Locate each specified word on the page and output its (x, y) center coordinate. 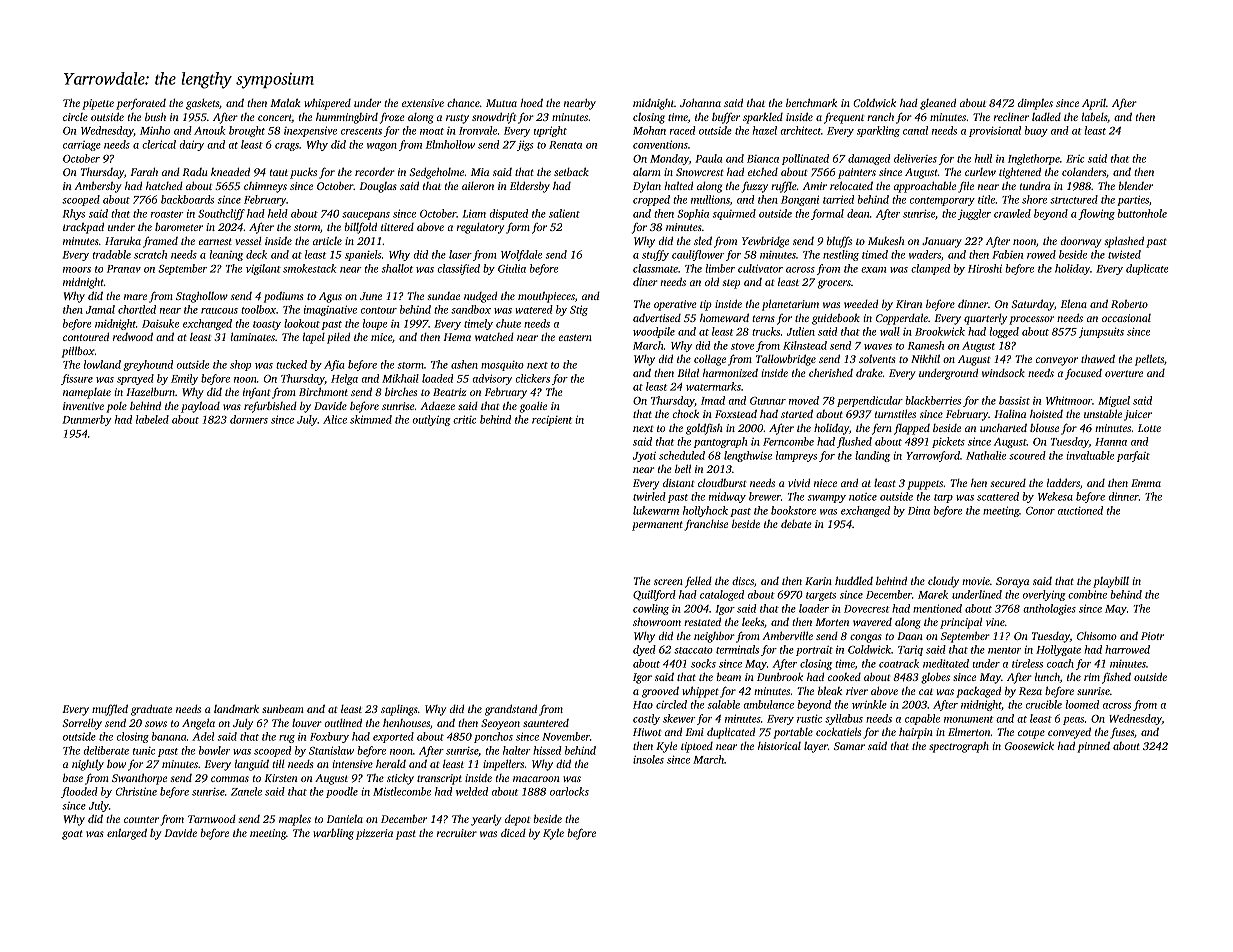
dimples (1035, 104)
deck (256, 254)
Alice (335, 419)
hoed (531, 103)
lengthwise (748, 456)
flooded (79, 792)
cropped (651, 200)
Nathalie (986, 455)
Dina (919, 510)
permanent (657, 526)
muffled (110, 710)
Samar (849, 746)
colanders (1084, 172)
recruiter (457, 833)
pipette (98, 104)
